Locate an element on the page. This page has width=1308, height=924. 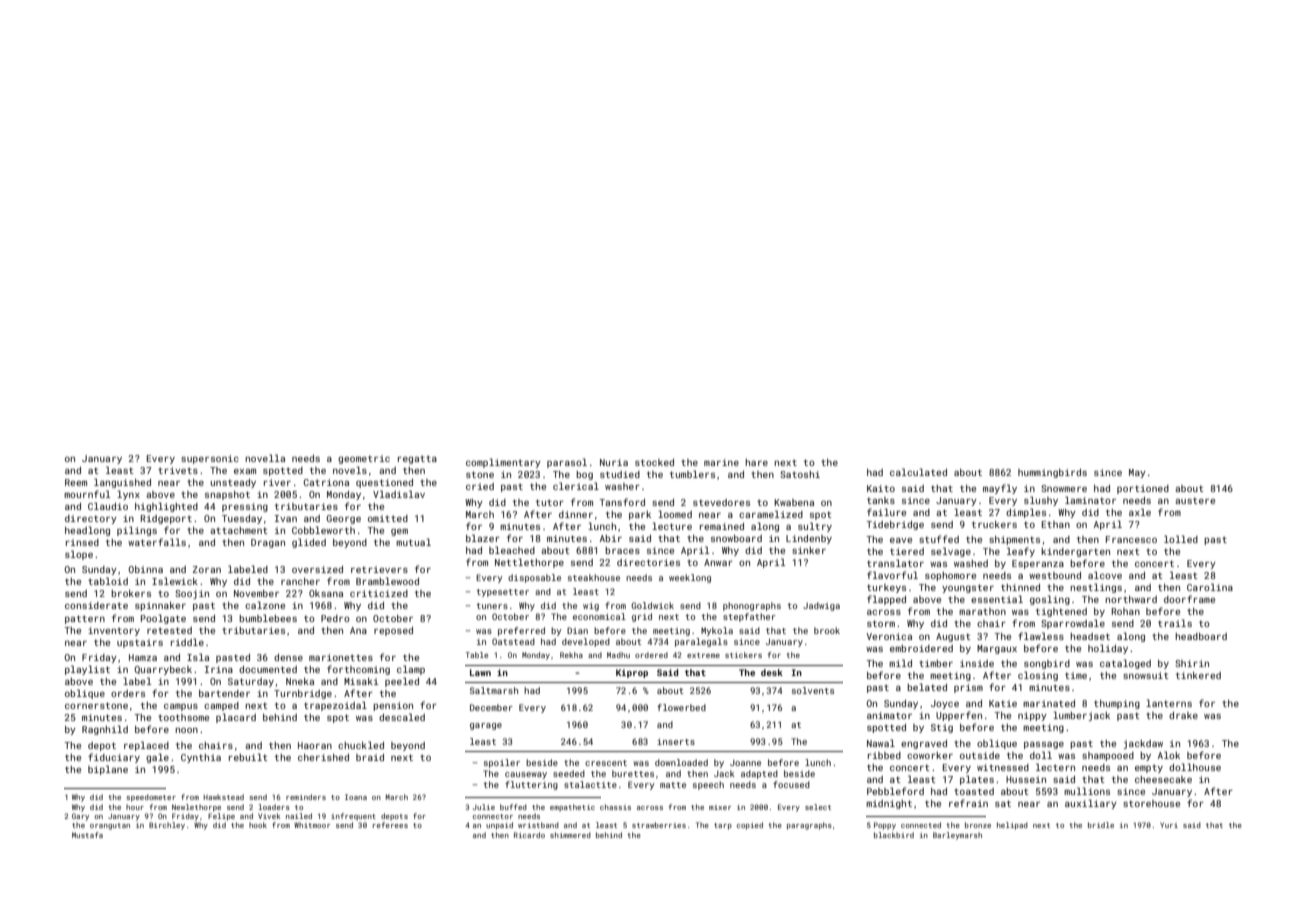
orders is located at coordinates (128, 693).
